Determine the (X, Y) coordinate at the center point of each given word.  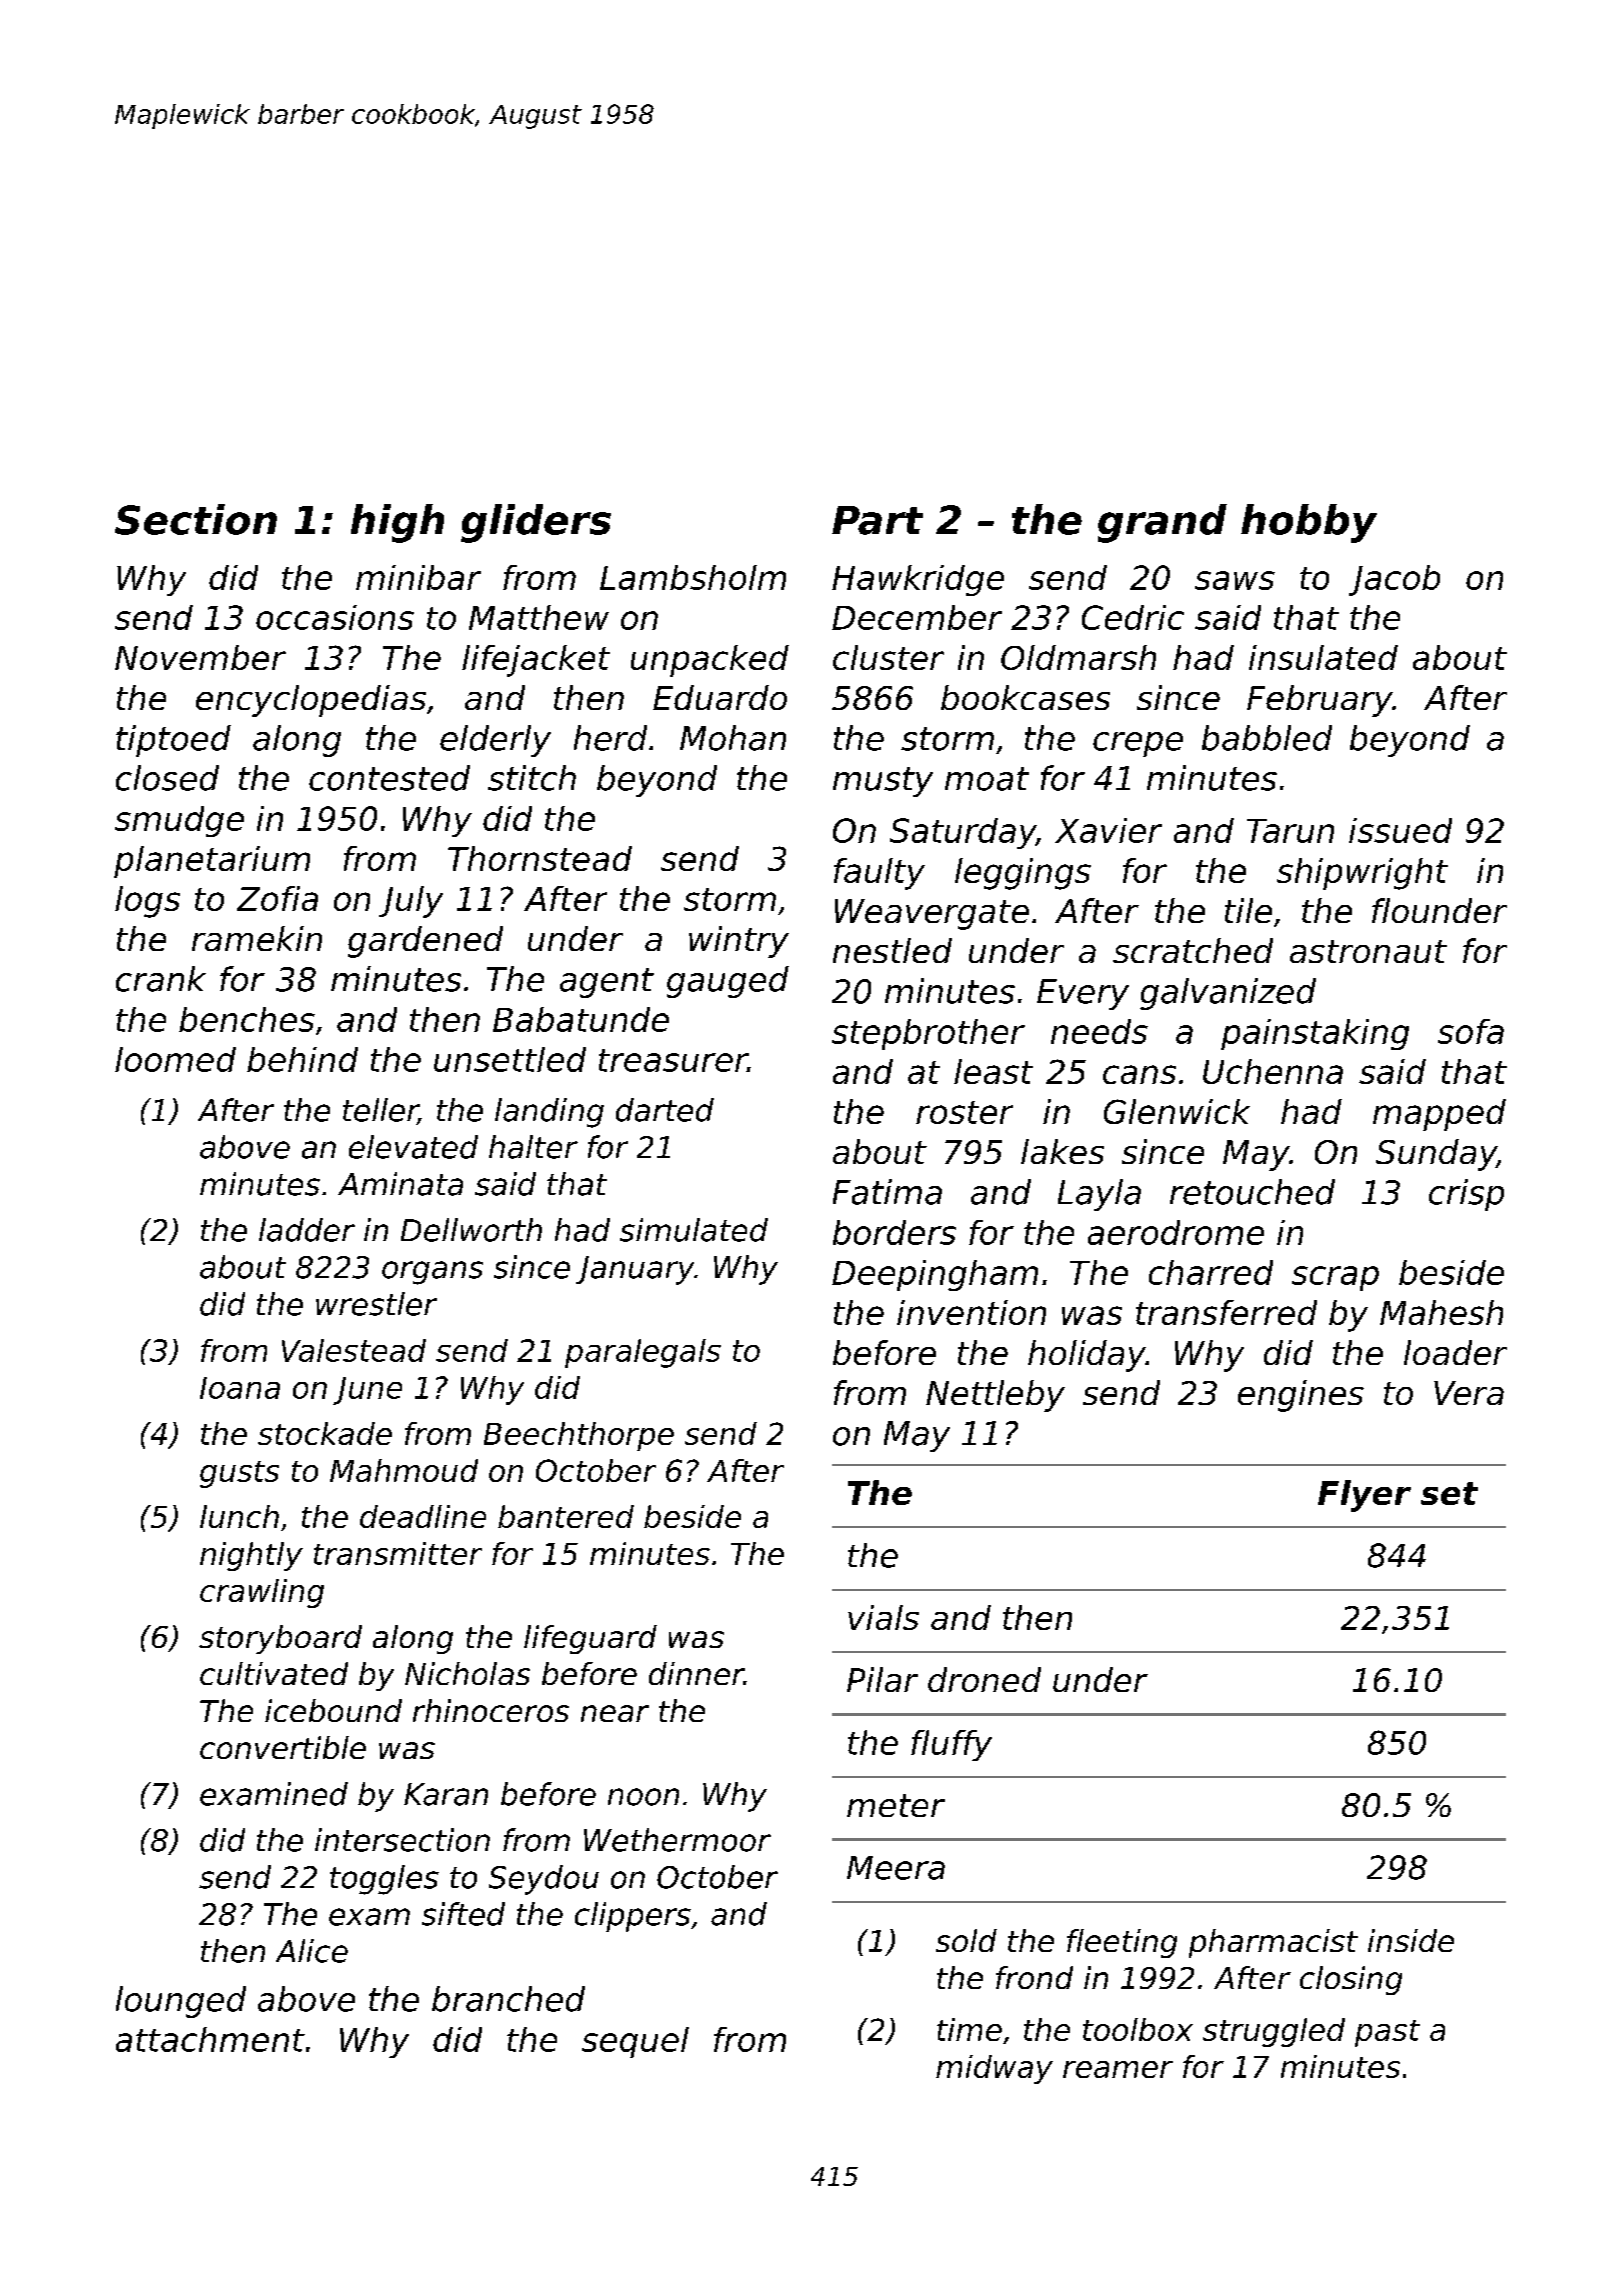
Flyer (1364, 1496)
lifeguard (590, 1639)
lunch (239, 1516)
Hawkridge (918, 580)
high (397, 523)
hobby (1309, 523)
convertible (283, 1747)
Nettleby (995, 1396)
